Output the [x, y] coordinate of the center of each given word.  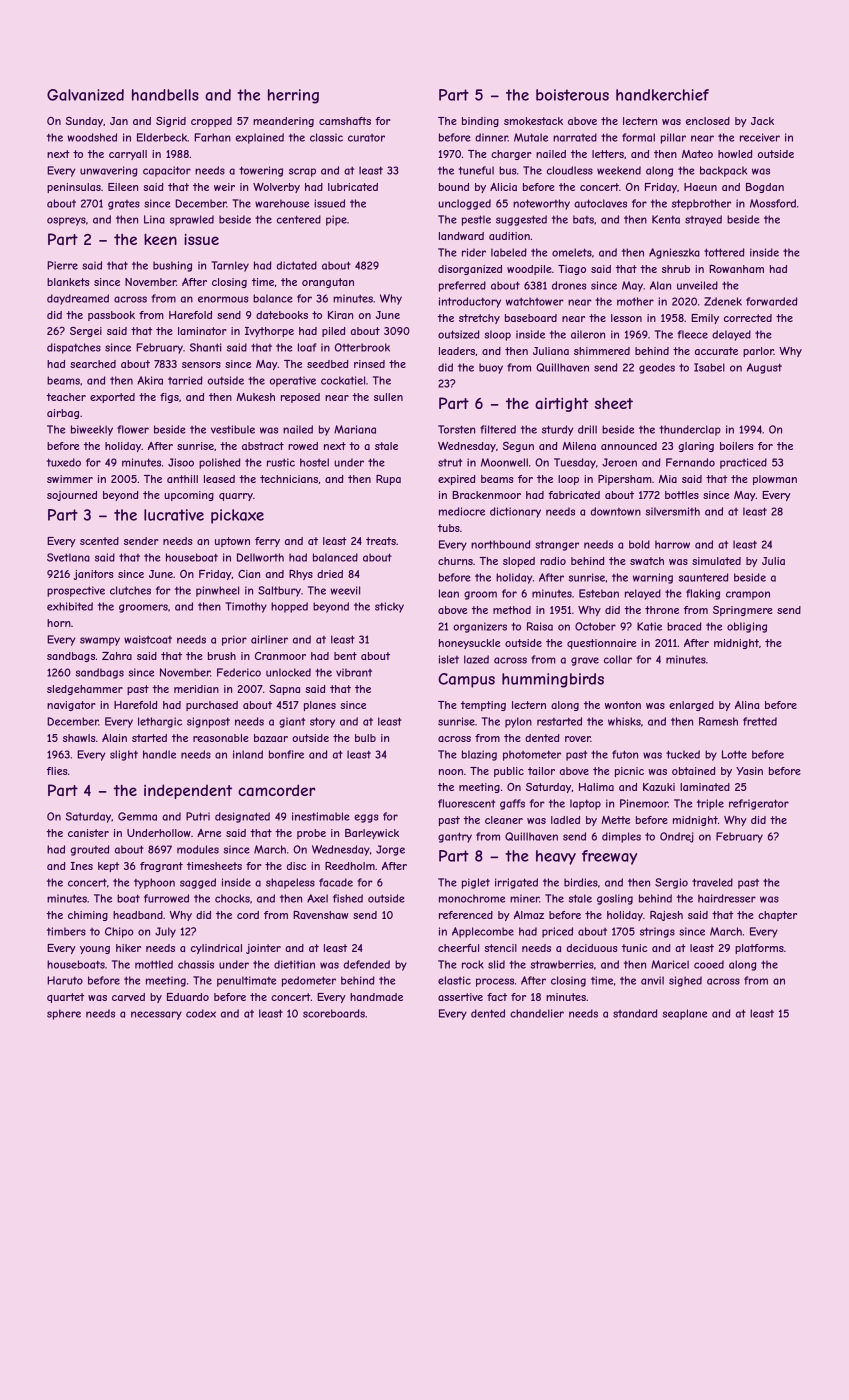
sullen [388, 397]
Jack [762, 121]
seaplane [685, 1014]
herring [293, 96]
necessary [156, 1015]
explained [260, 138]
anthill [182, 479]
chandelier [537, 1013]
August [764, 368]
